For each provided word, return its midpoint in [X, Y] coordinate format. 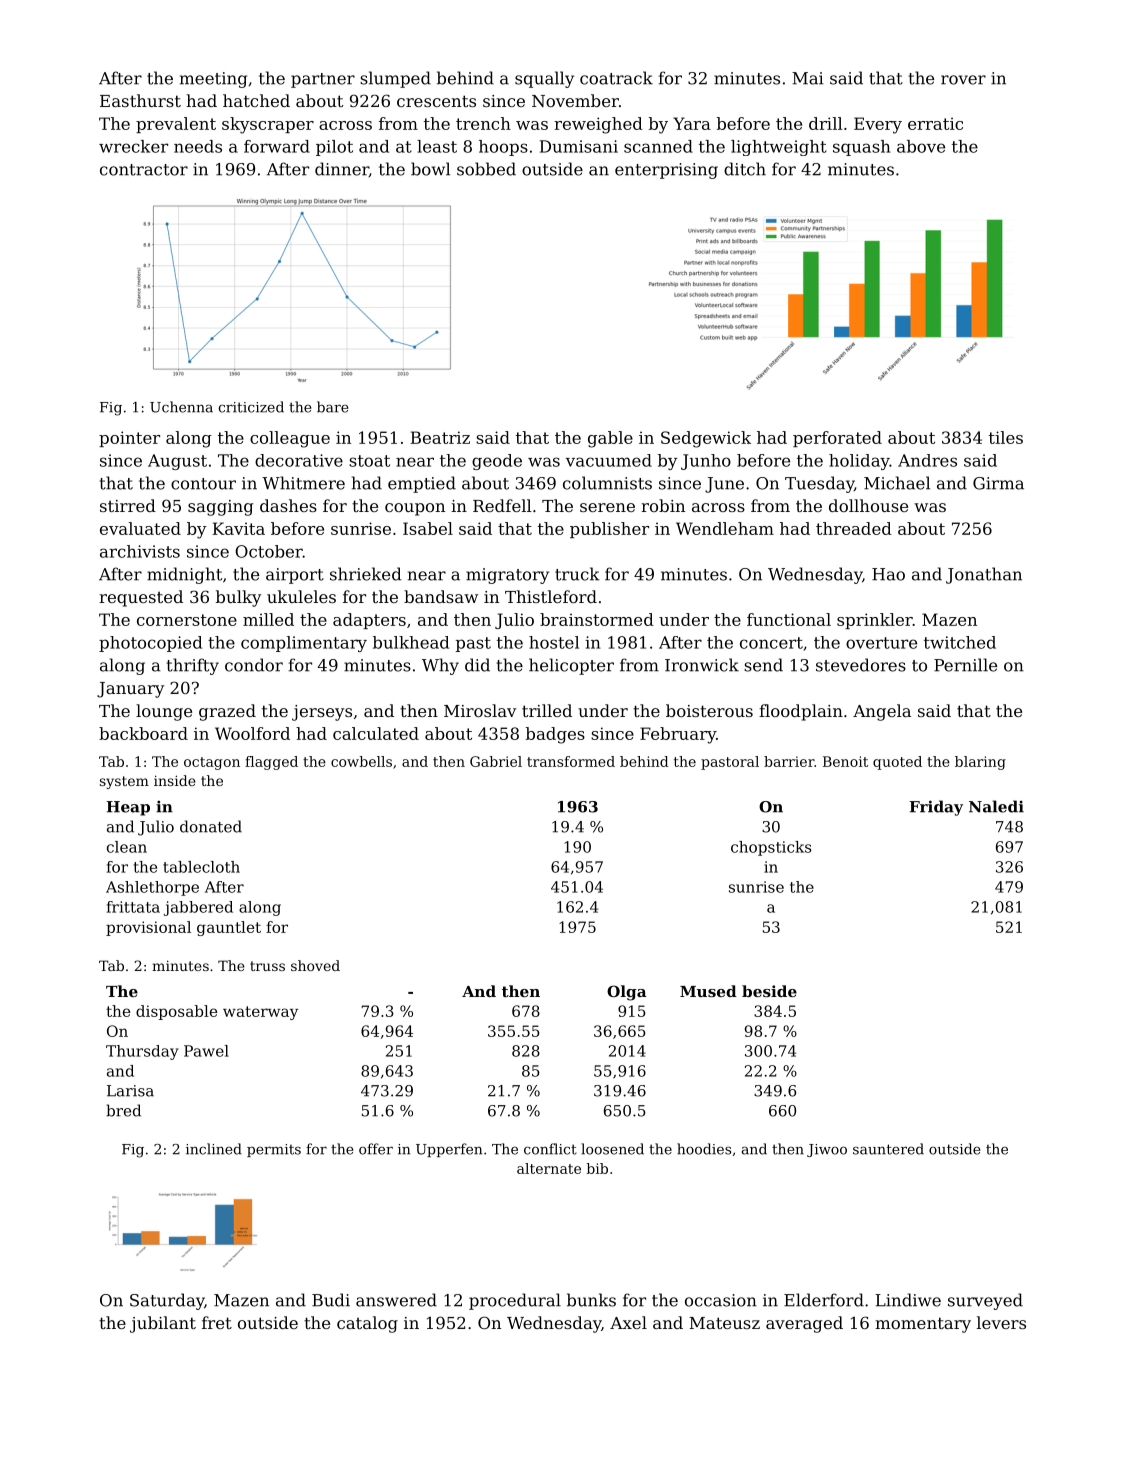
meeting [213, 80]
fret [217, 1322]
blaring [980, 763]
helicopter [571, 666]
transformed [571, 761]
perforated [837, 439]
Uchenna [181, 407]
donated [211, 826]
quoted [897, 763]
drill [825, 123]
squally [544, 79]
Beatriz [440, 437]
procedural [515, 1301]
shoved [315, 965]
